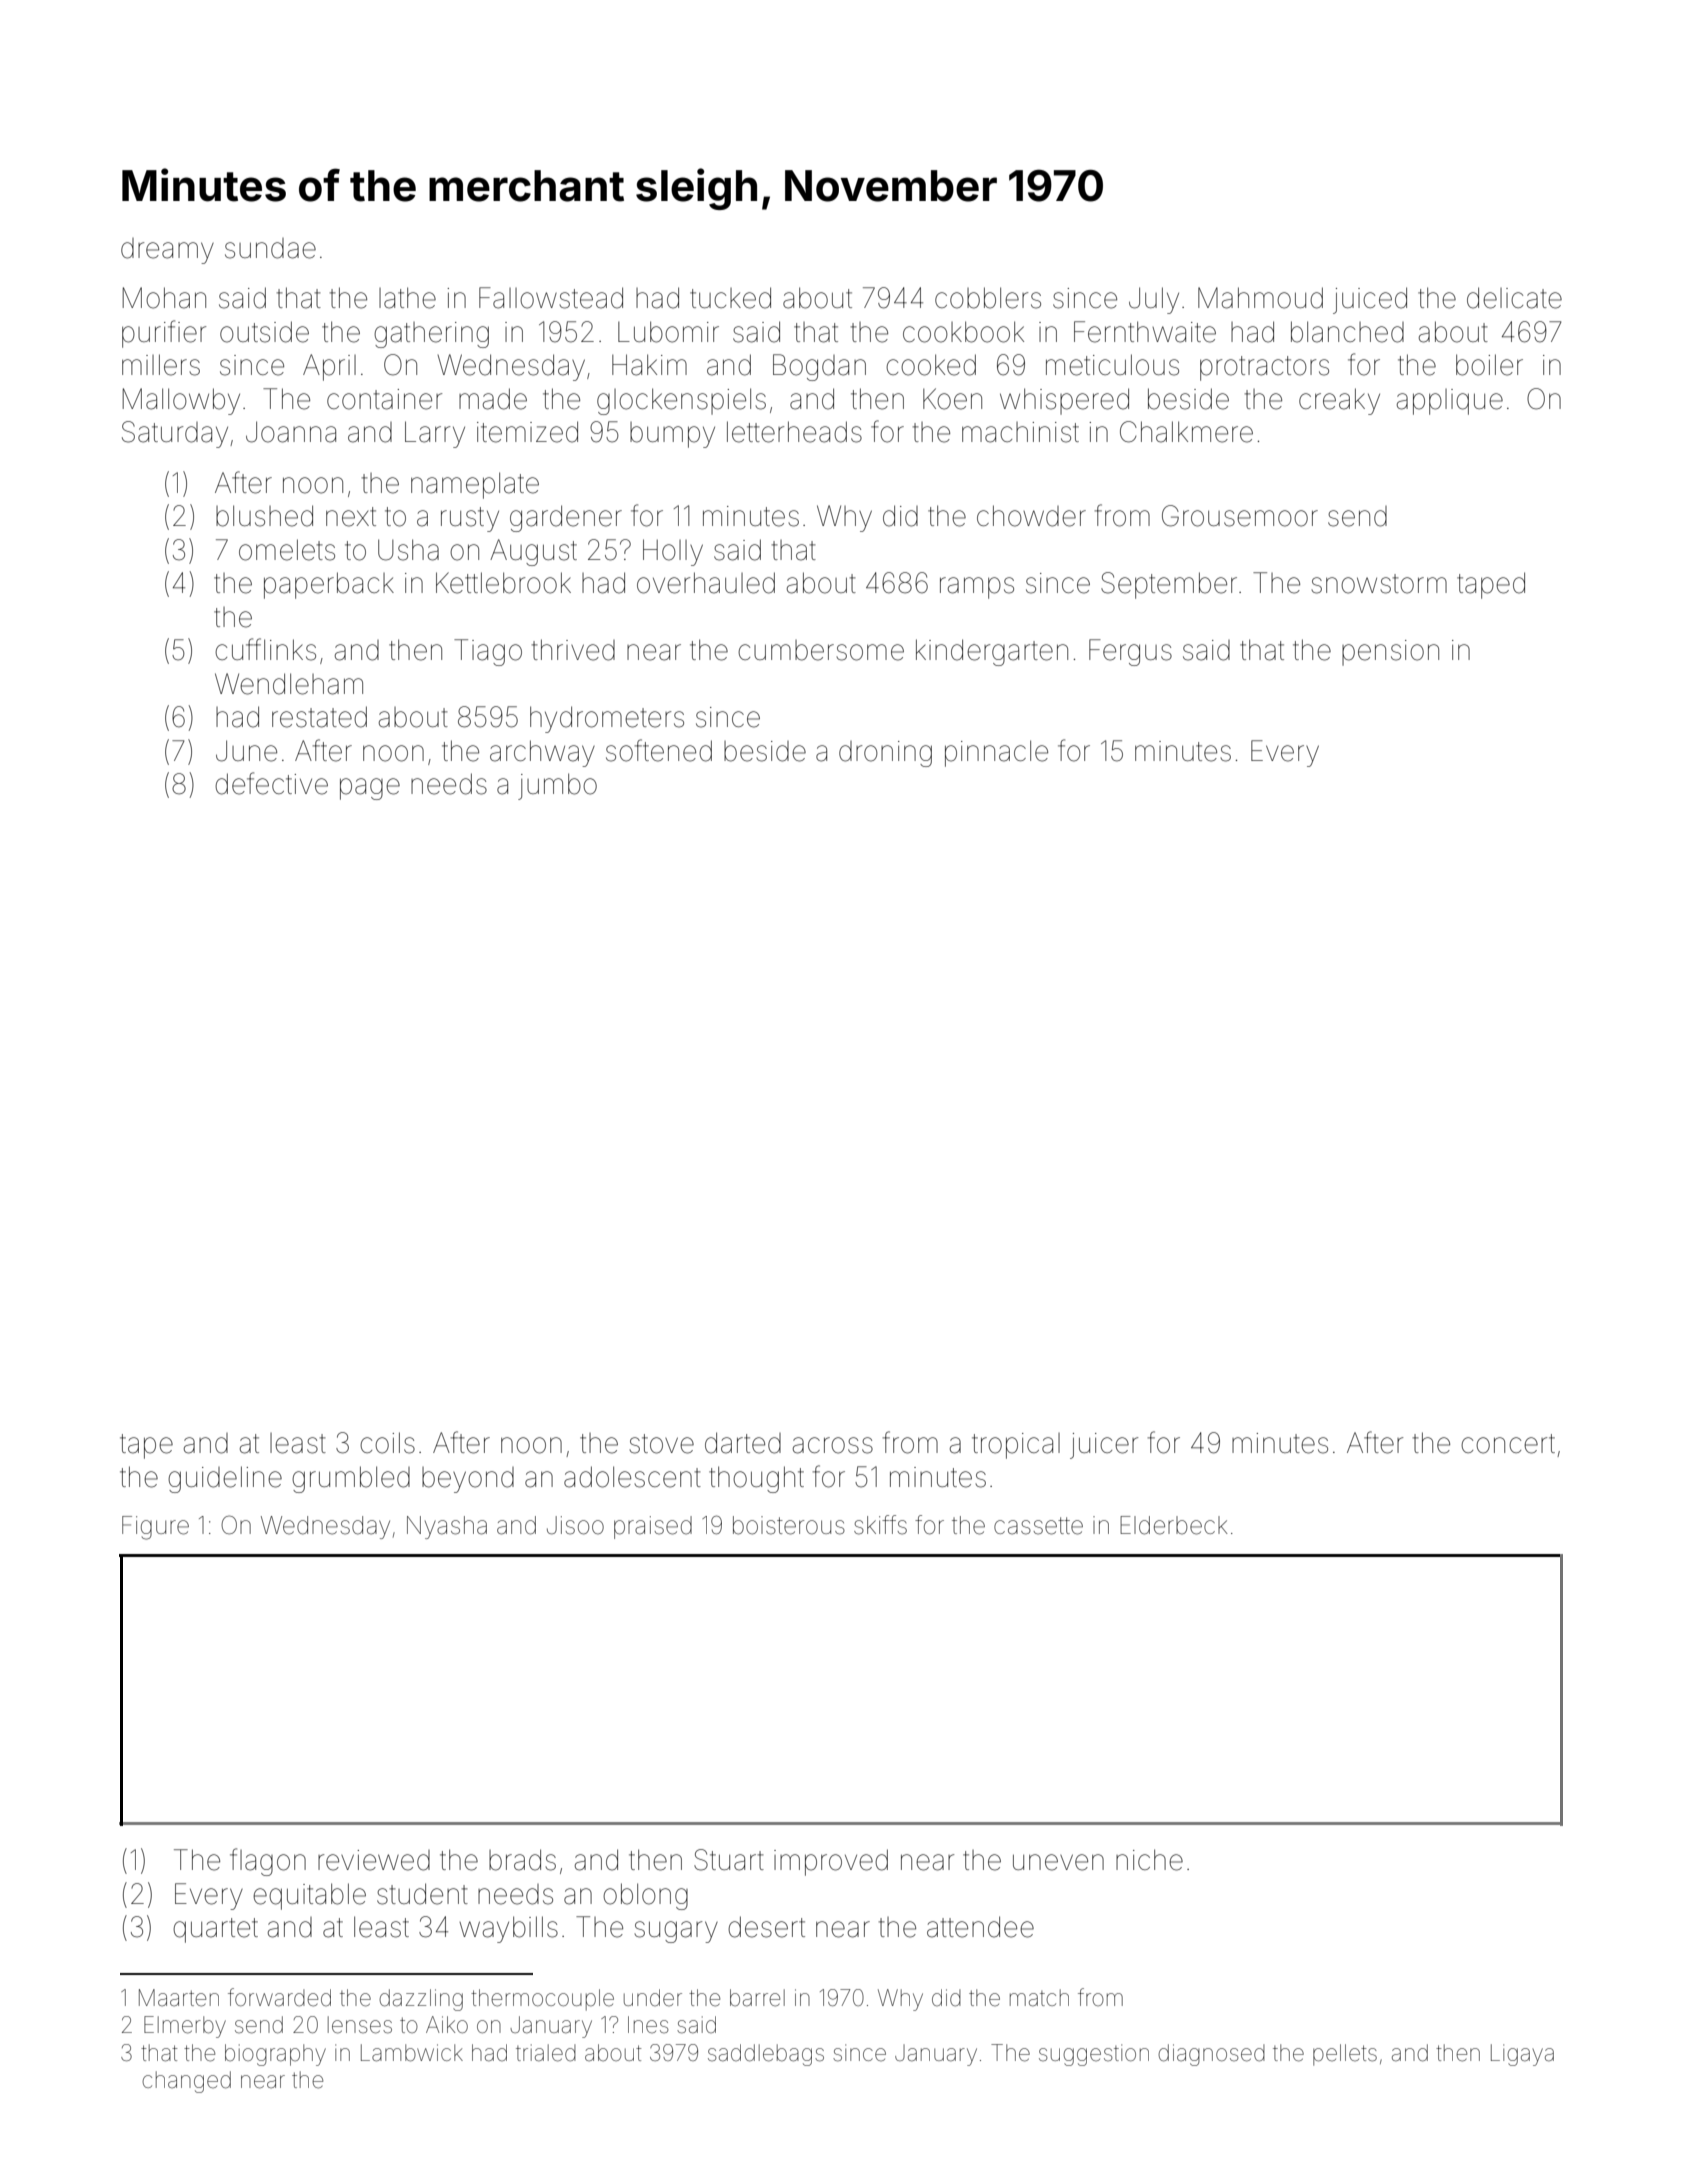 This document has width=1683, height=2178. I want to click on tucked, so click(730, 298).
